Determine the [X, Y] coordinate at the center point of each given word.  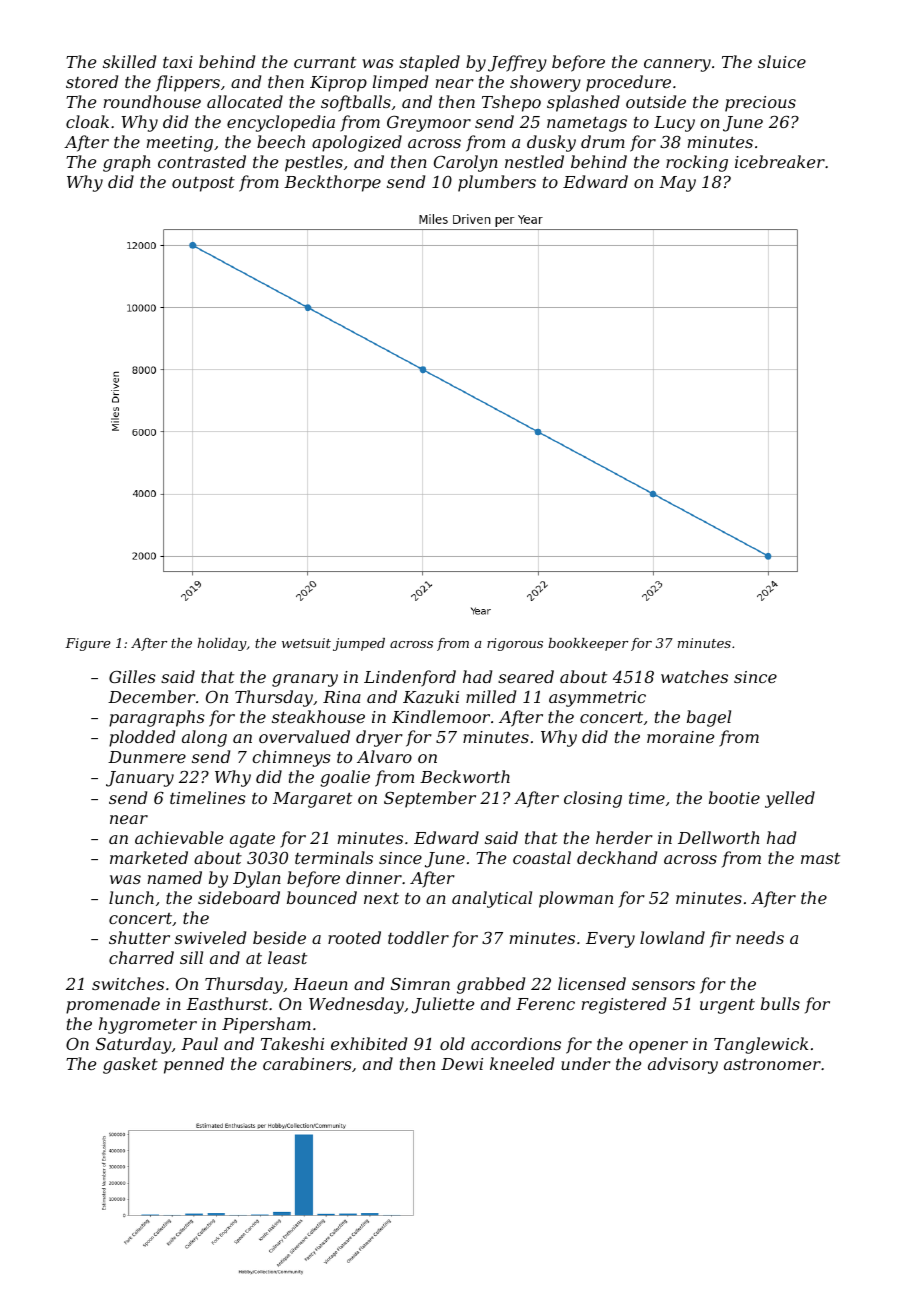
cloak [87, 121]
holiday [222, 644]
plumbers [497, 183]
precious [760, 104]
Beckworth [465, 776]
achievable [179, 837]
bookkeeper [588, 644]
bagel [709, 718]
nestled [534, 161]
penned [194, 1065]
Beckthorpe [332, 183]
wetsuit [306, 643]
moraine [680, 737]
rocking [697, 163]
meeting [180, 144]
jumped [359, 644]
